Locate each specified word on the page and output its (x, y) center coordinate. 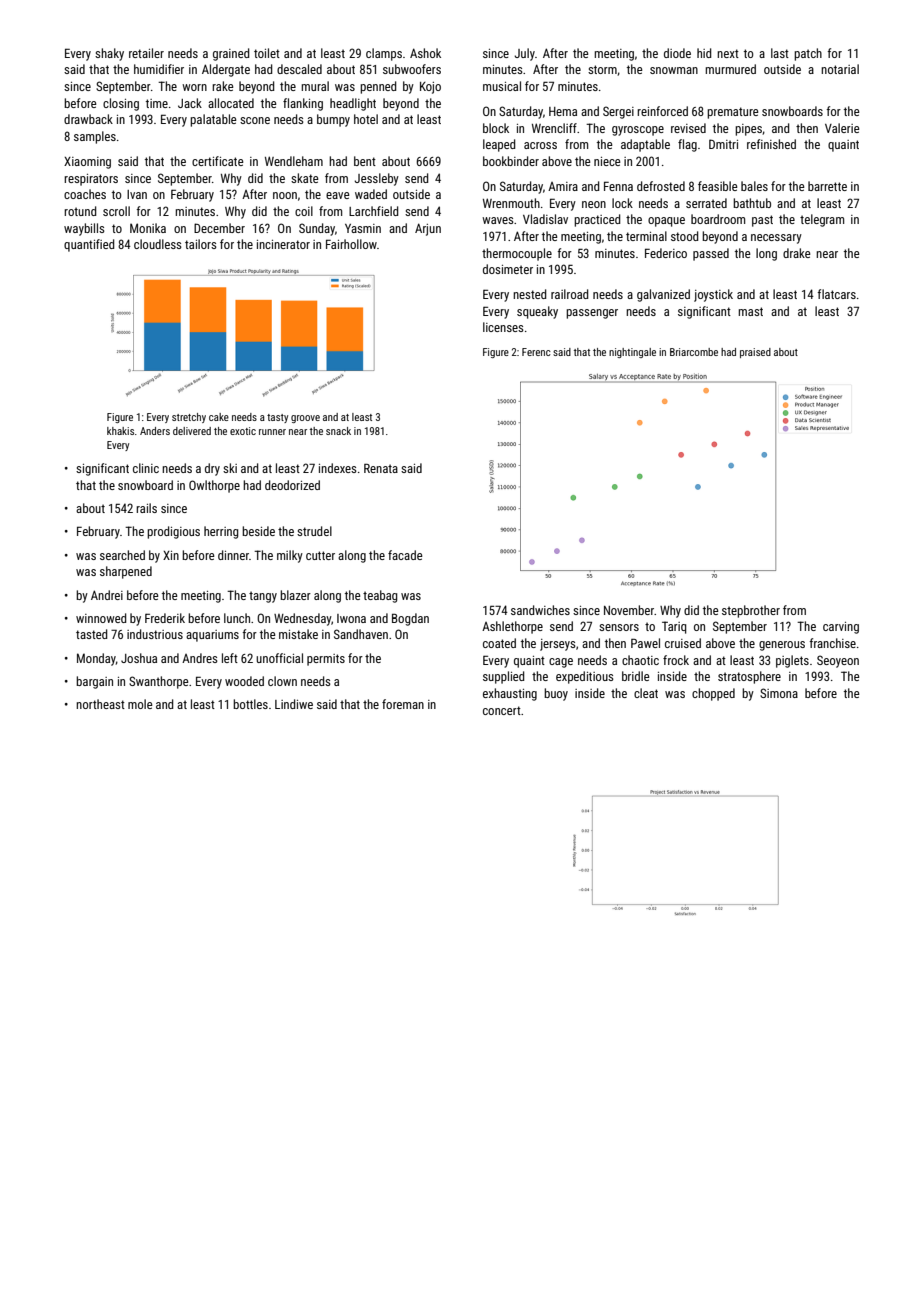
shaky (109, 54)
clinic (146, 468)
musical (502, 86)
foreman (403, 704)
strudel (314, 531)
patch (808, 54)
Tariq (674, 627)
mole (140, 704)
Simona (779, 693)
